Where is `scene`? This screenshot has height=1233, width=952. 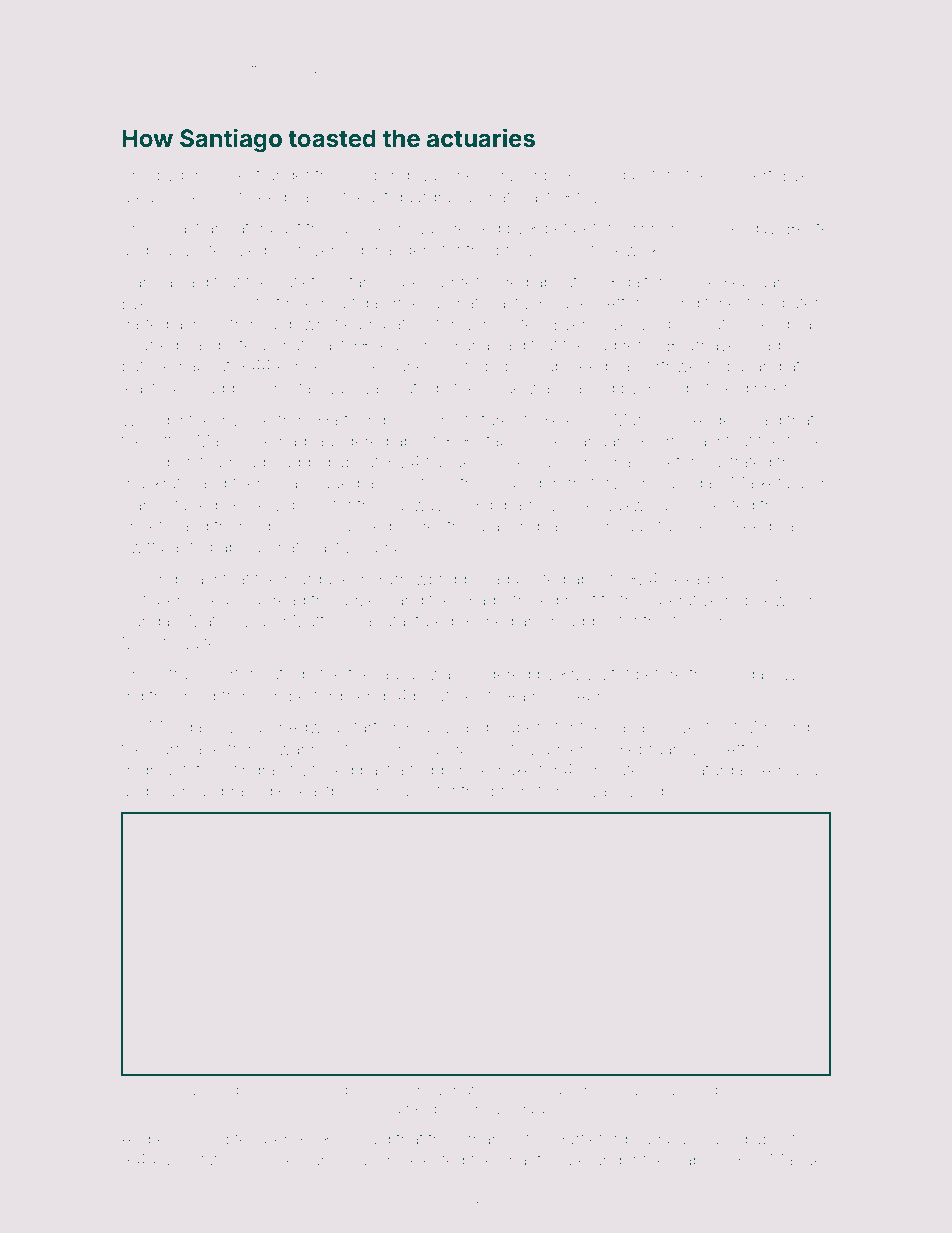 scene is located at coordinates (704, 527).
